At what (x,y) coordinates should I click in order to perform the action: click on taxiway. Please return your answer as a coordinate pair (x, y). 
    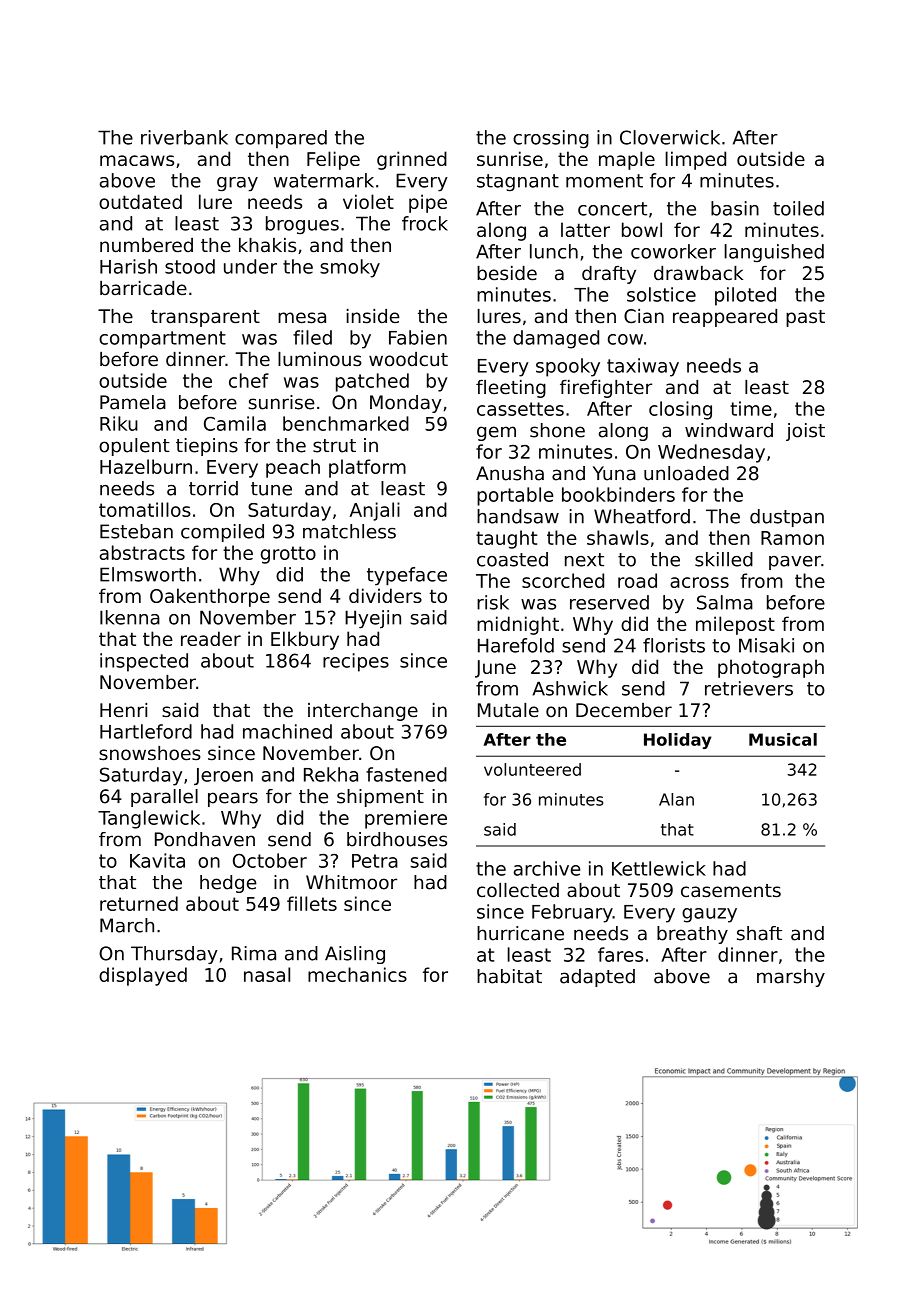
    Looking at the image, I should click on (643, 367).
